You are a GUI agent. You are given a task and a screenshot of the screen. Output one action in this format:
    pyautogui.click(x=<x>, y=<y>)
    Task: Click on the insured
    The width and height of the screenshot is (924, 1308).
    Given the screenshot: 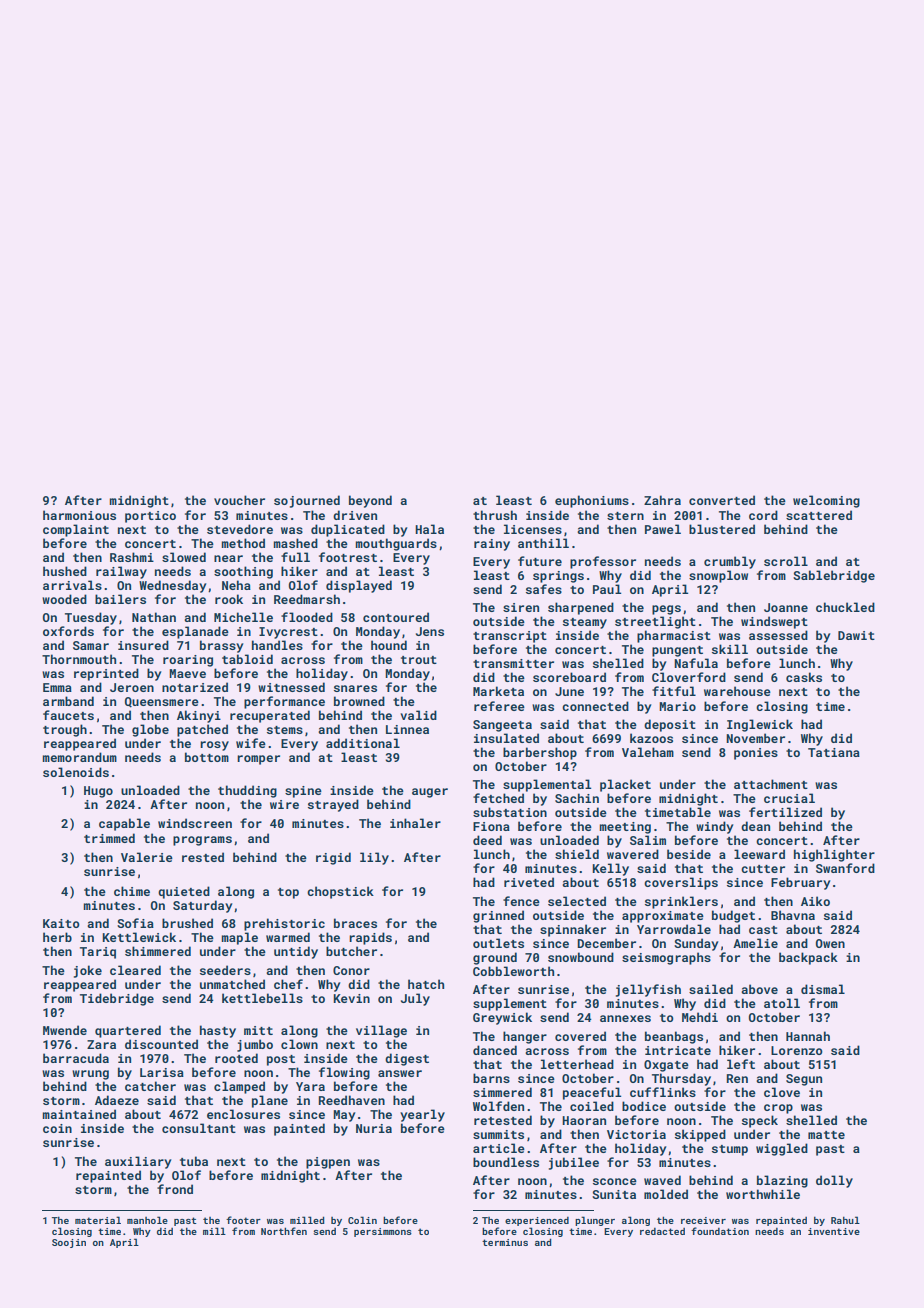 What is the action you would take?
    pyautogui.click(x=143, y=645)
